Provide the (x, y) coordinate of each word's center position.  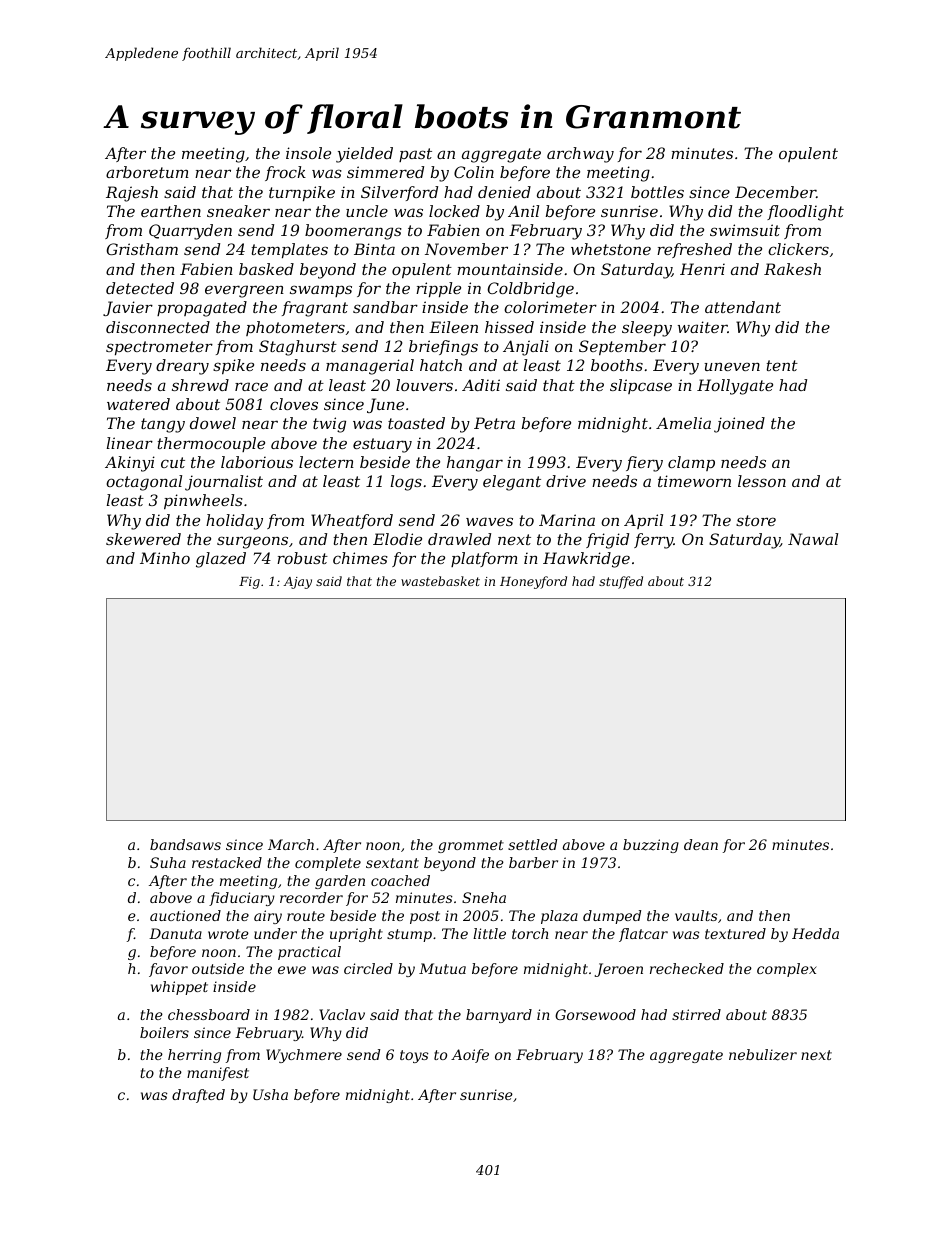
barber (533, 862)
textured (735, 933)
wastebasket (440, 581)
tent (782, 365)
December (775, 192)
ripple (438, 289)
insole (308, 153)
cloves (294, 404)
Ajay (297, 583)
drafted (198, 1096)
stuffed (621, 582)
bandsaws (185, 844)
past (415, 155)
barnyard (499, 1016)
